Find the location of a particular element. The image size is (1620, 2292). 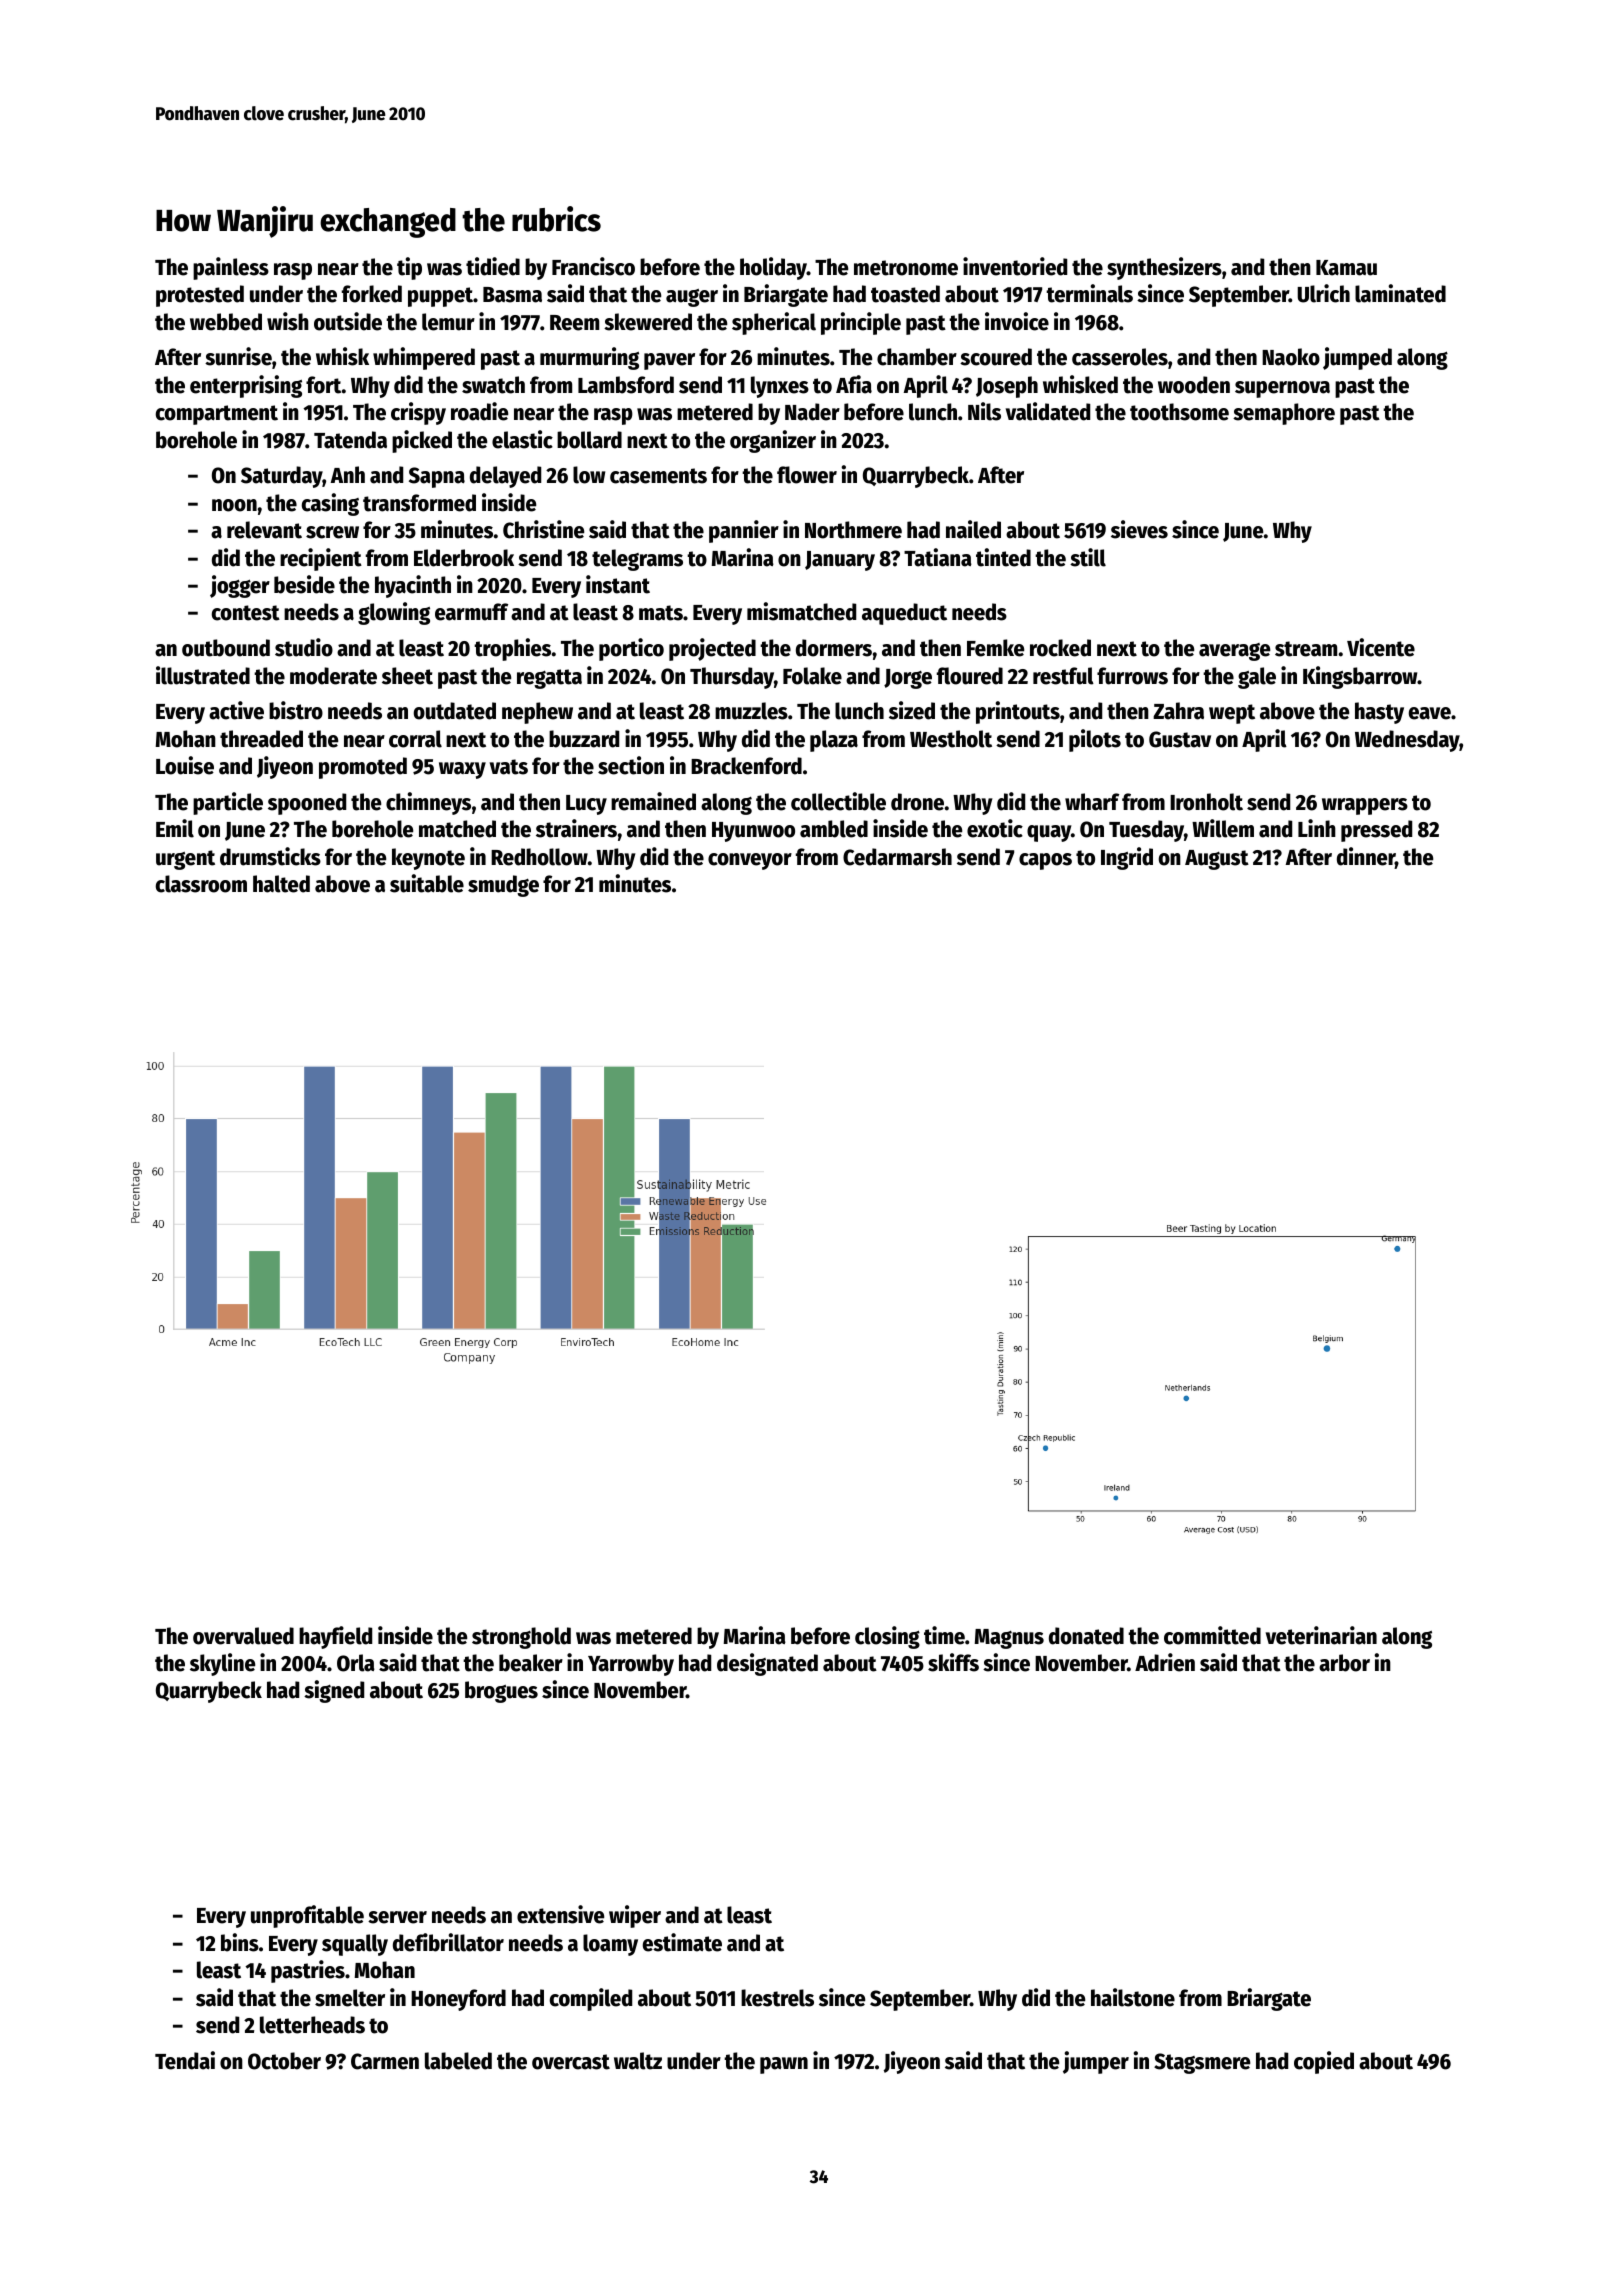

Kamau is located at coordinates (1346, 268).
